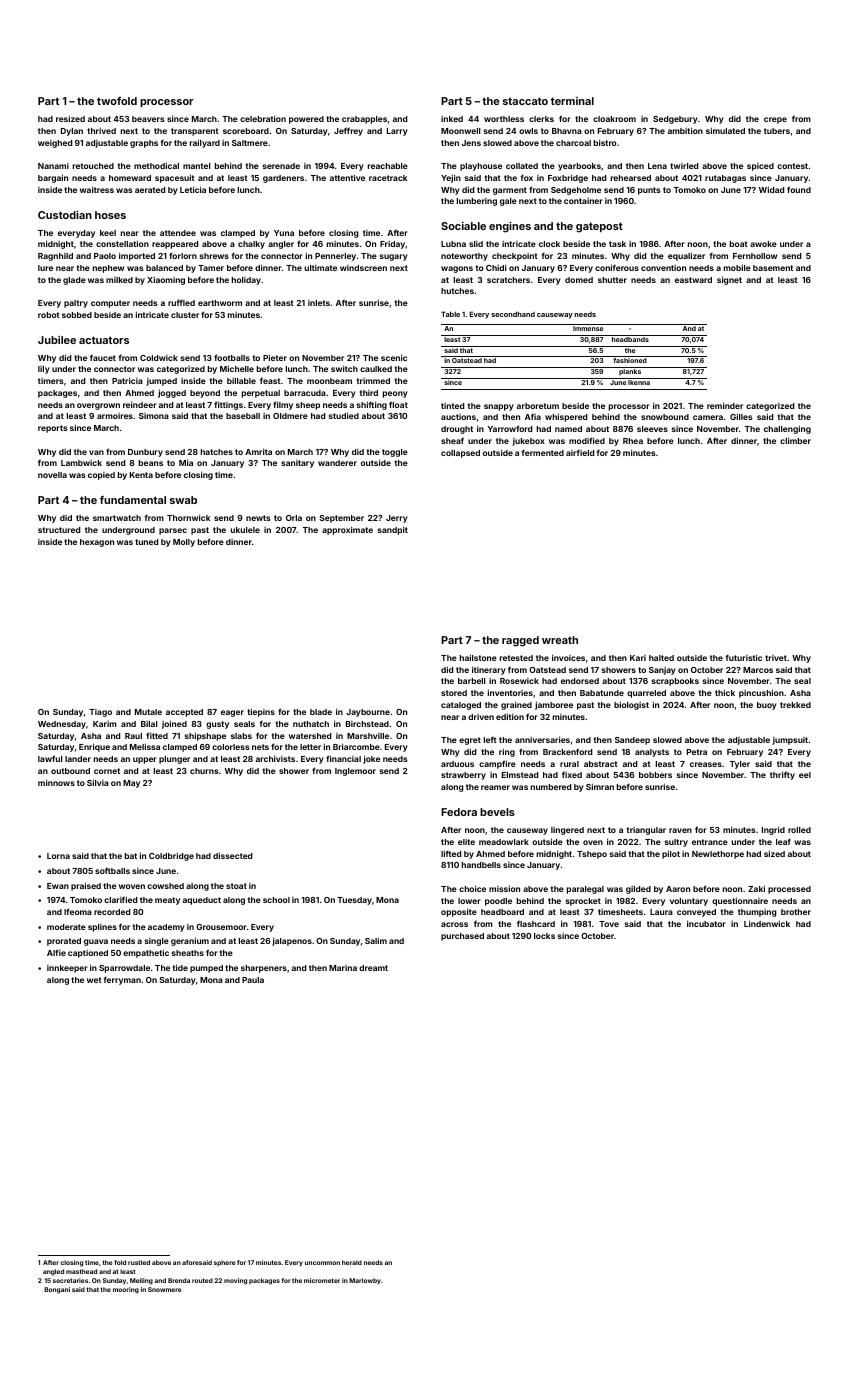 Image resolution: width=849 pixels, height=1400 pixels. Describe the element at coordinates (767, 923) in the screenshot. I see `Lindenwick` at that location.
